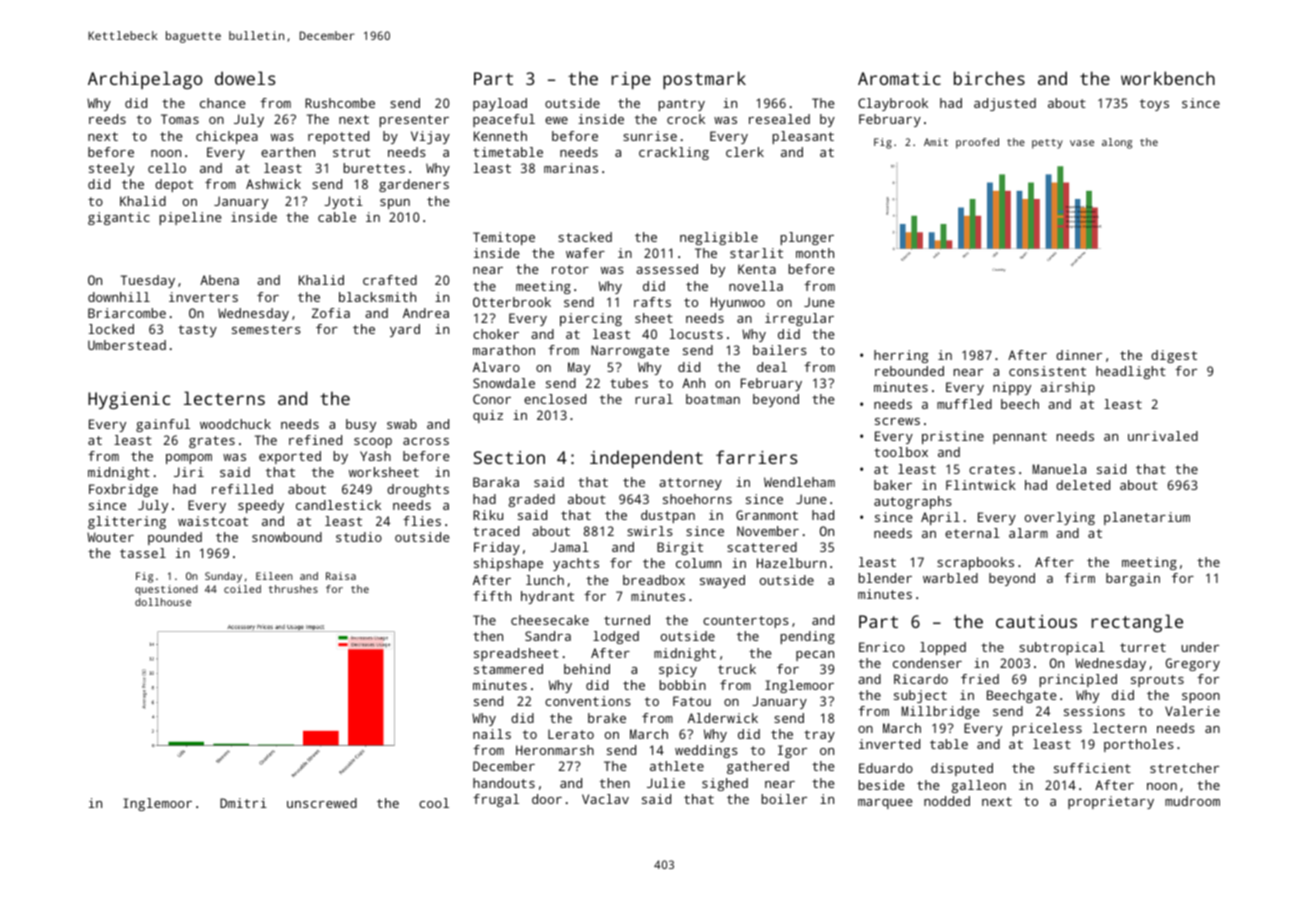 Image resolution: width=1308 pixels, height=924 pixels. I want to click on marquee, so click(885, 804).
